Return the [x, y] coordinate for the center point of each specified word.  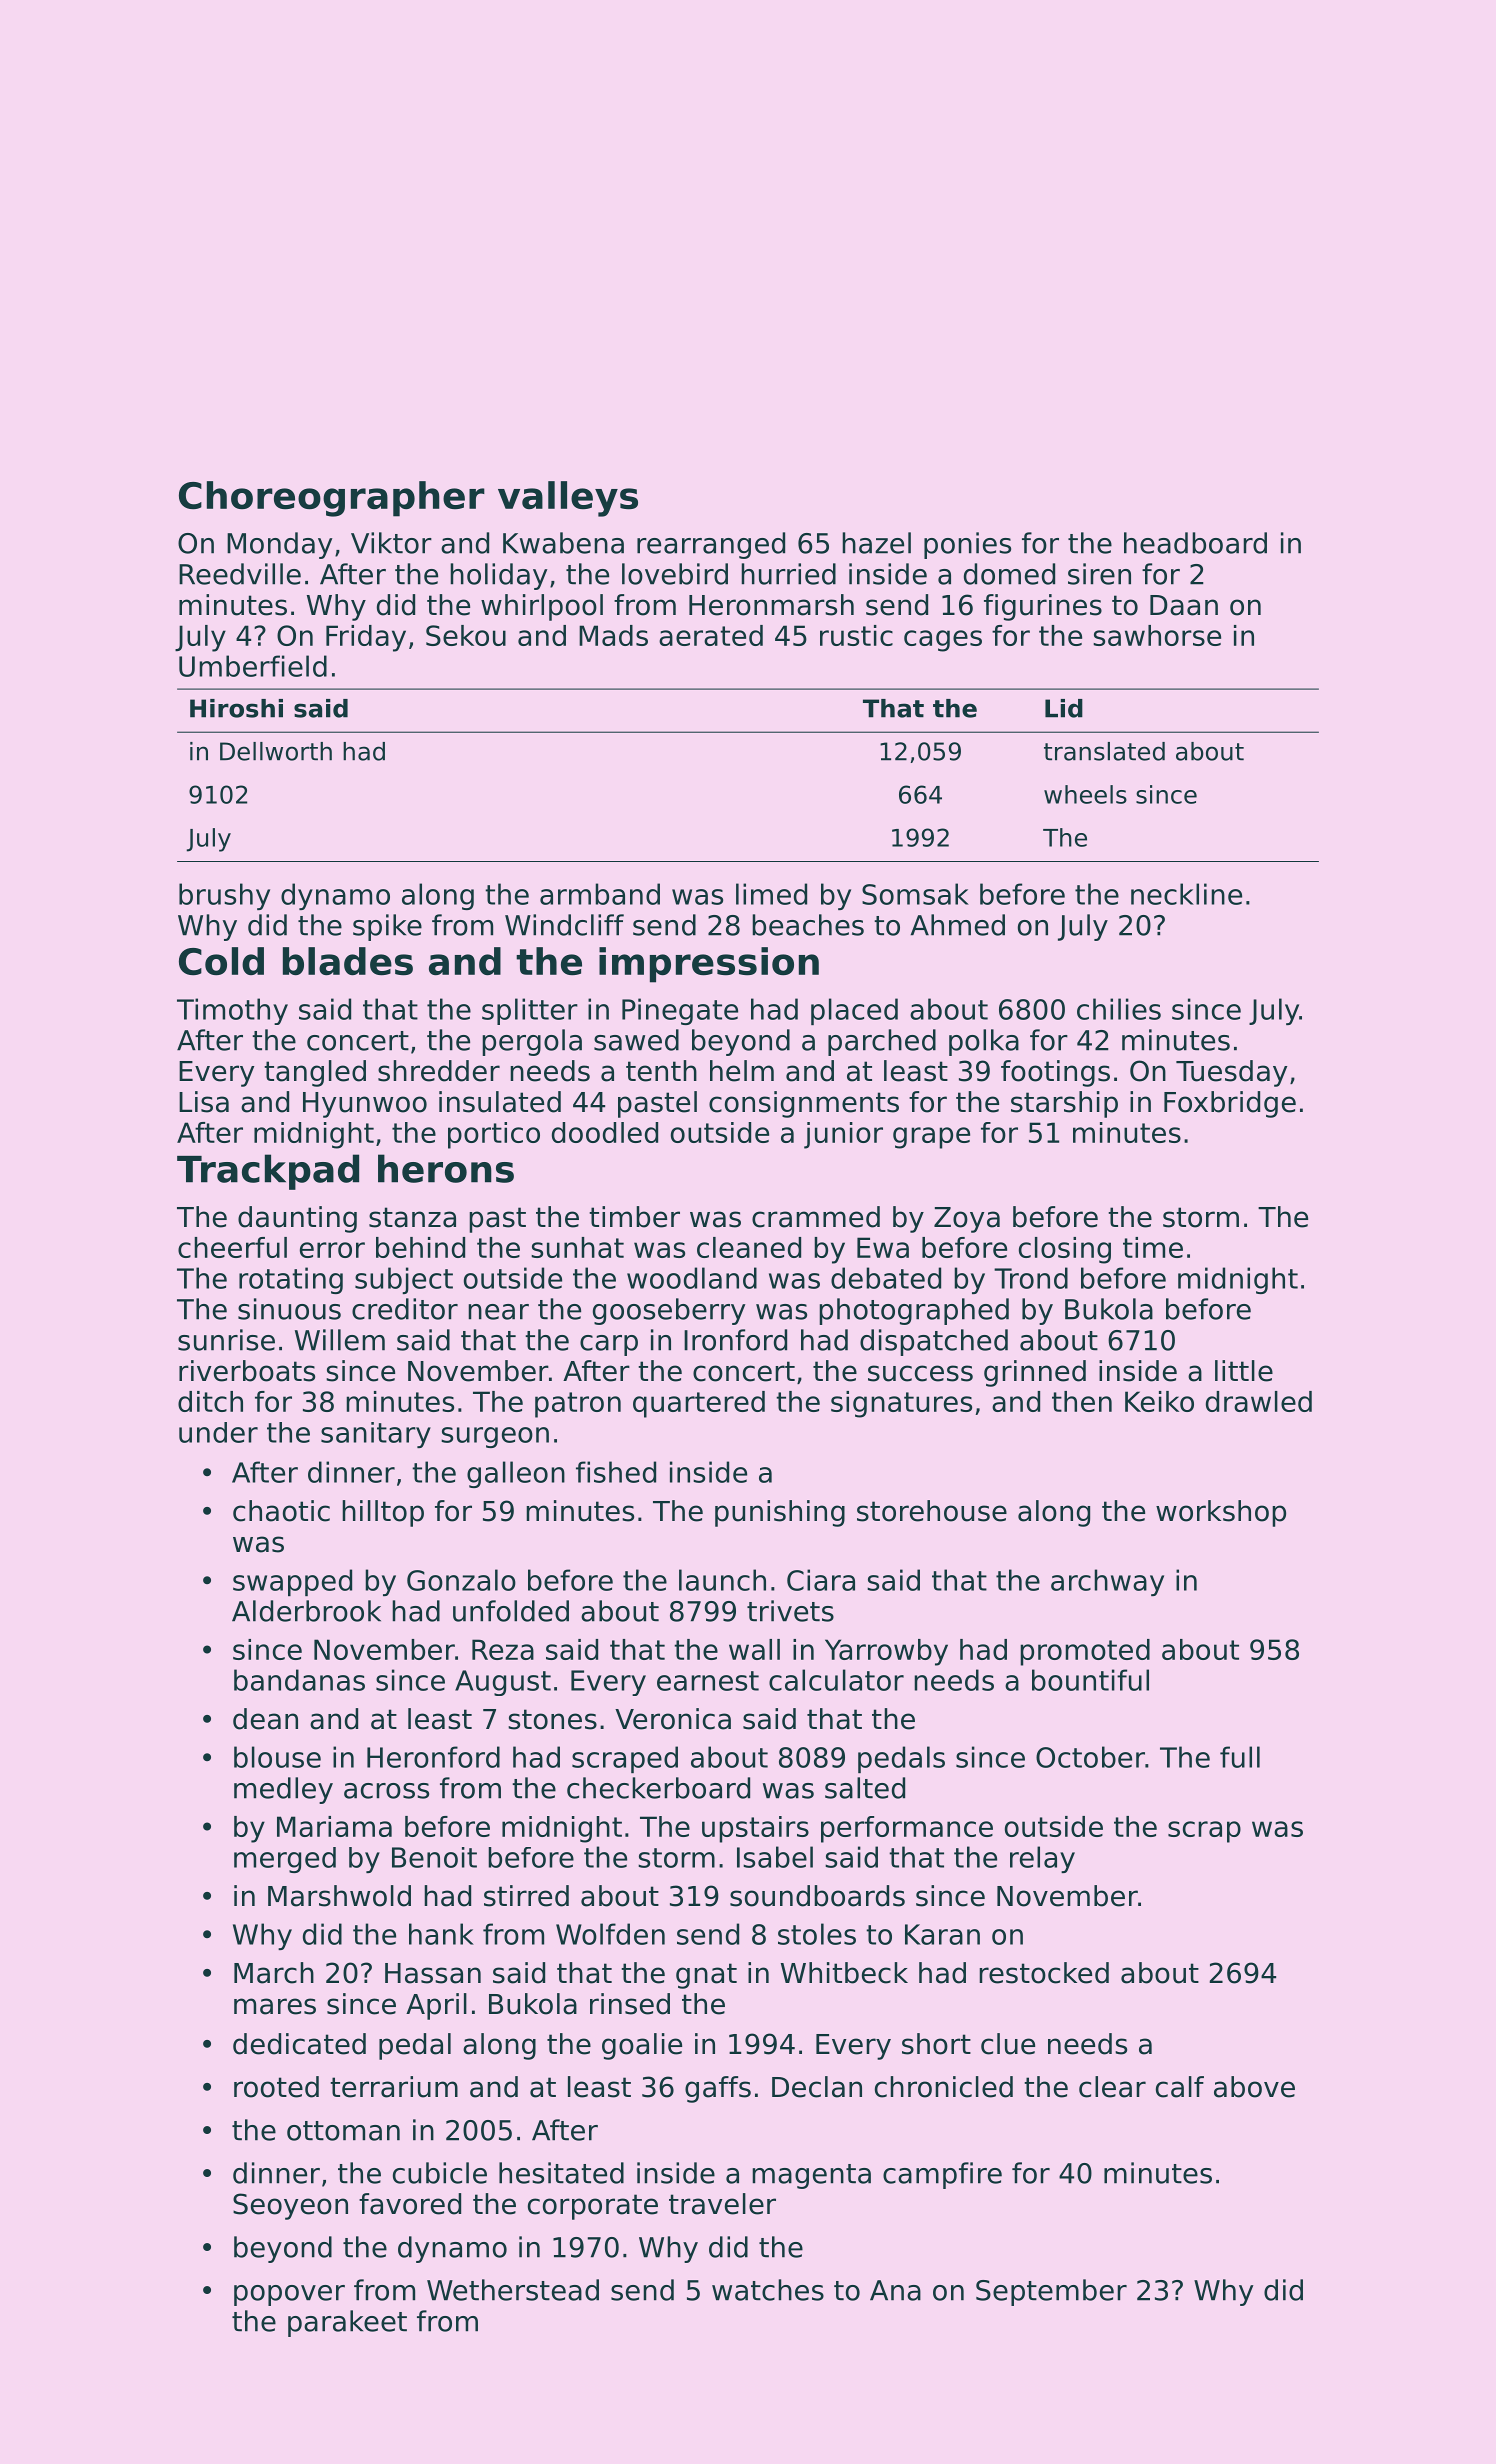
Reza [503, 1649]
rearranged [711, 545]
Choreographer [332, 499]
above [1254, 2087]
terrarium [394, 2087]
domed [1009, 574]
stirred [526, 1896]
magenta [811, 2176]
